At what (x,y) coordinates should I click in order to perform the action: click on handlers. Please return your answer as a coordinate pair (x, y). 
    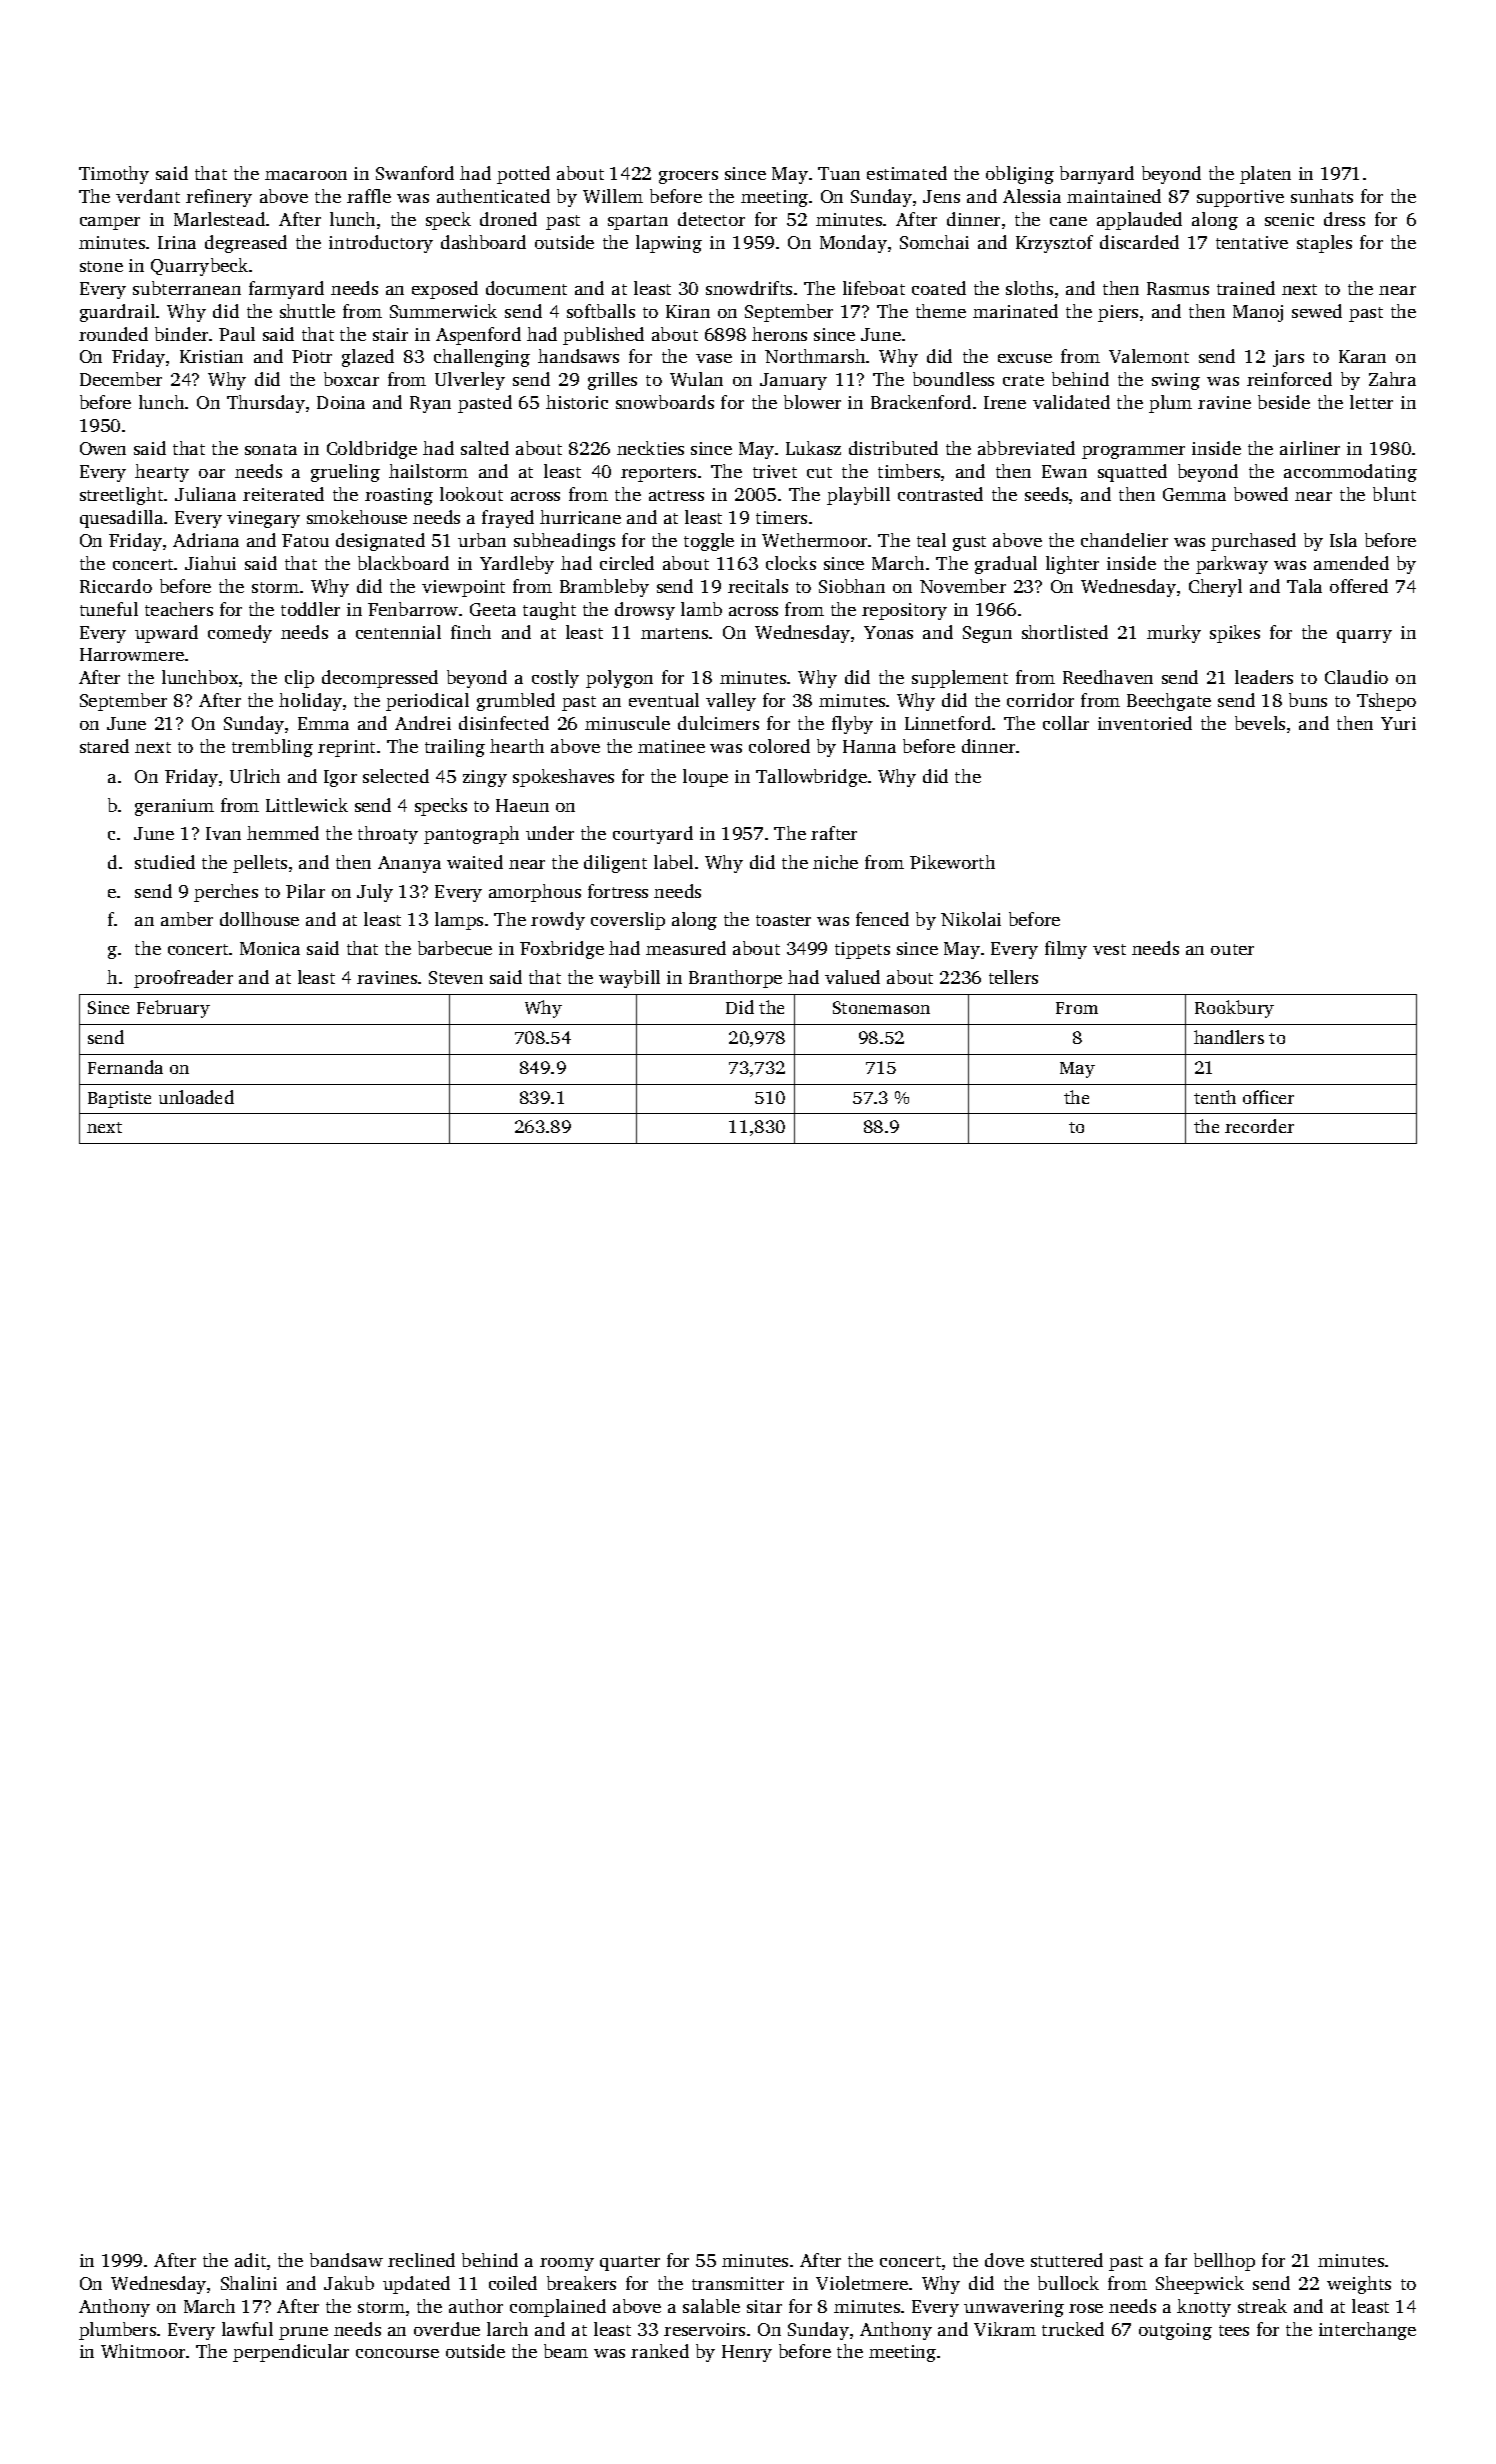
    Looking at the image, I should click on (1229, 1037).
